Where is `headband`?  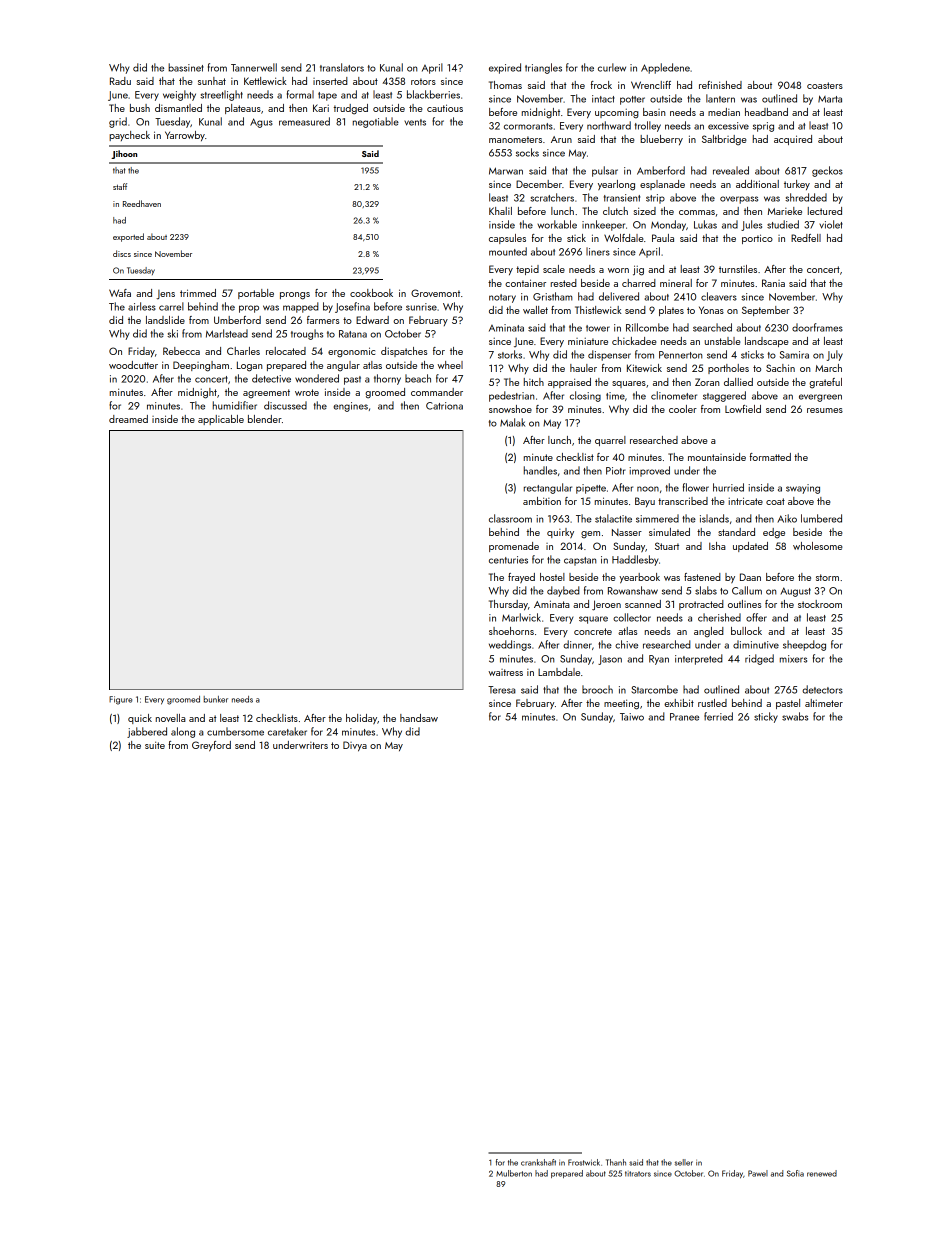 headband is located at coordinates (766, 112).
